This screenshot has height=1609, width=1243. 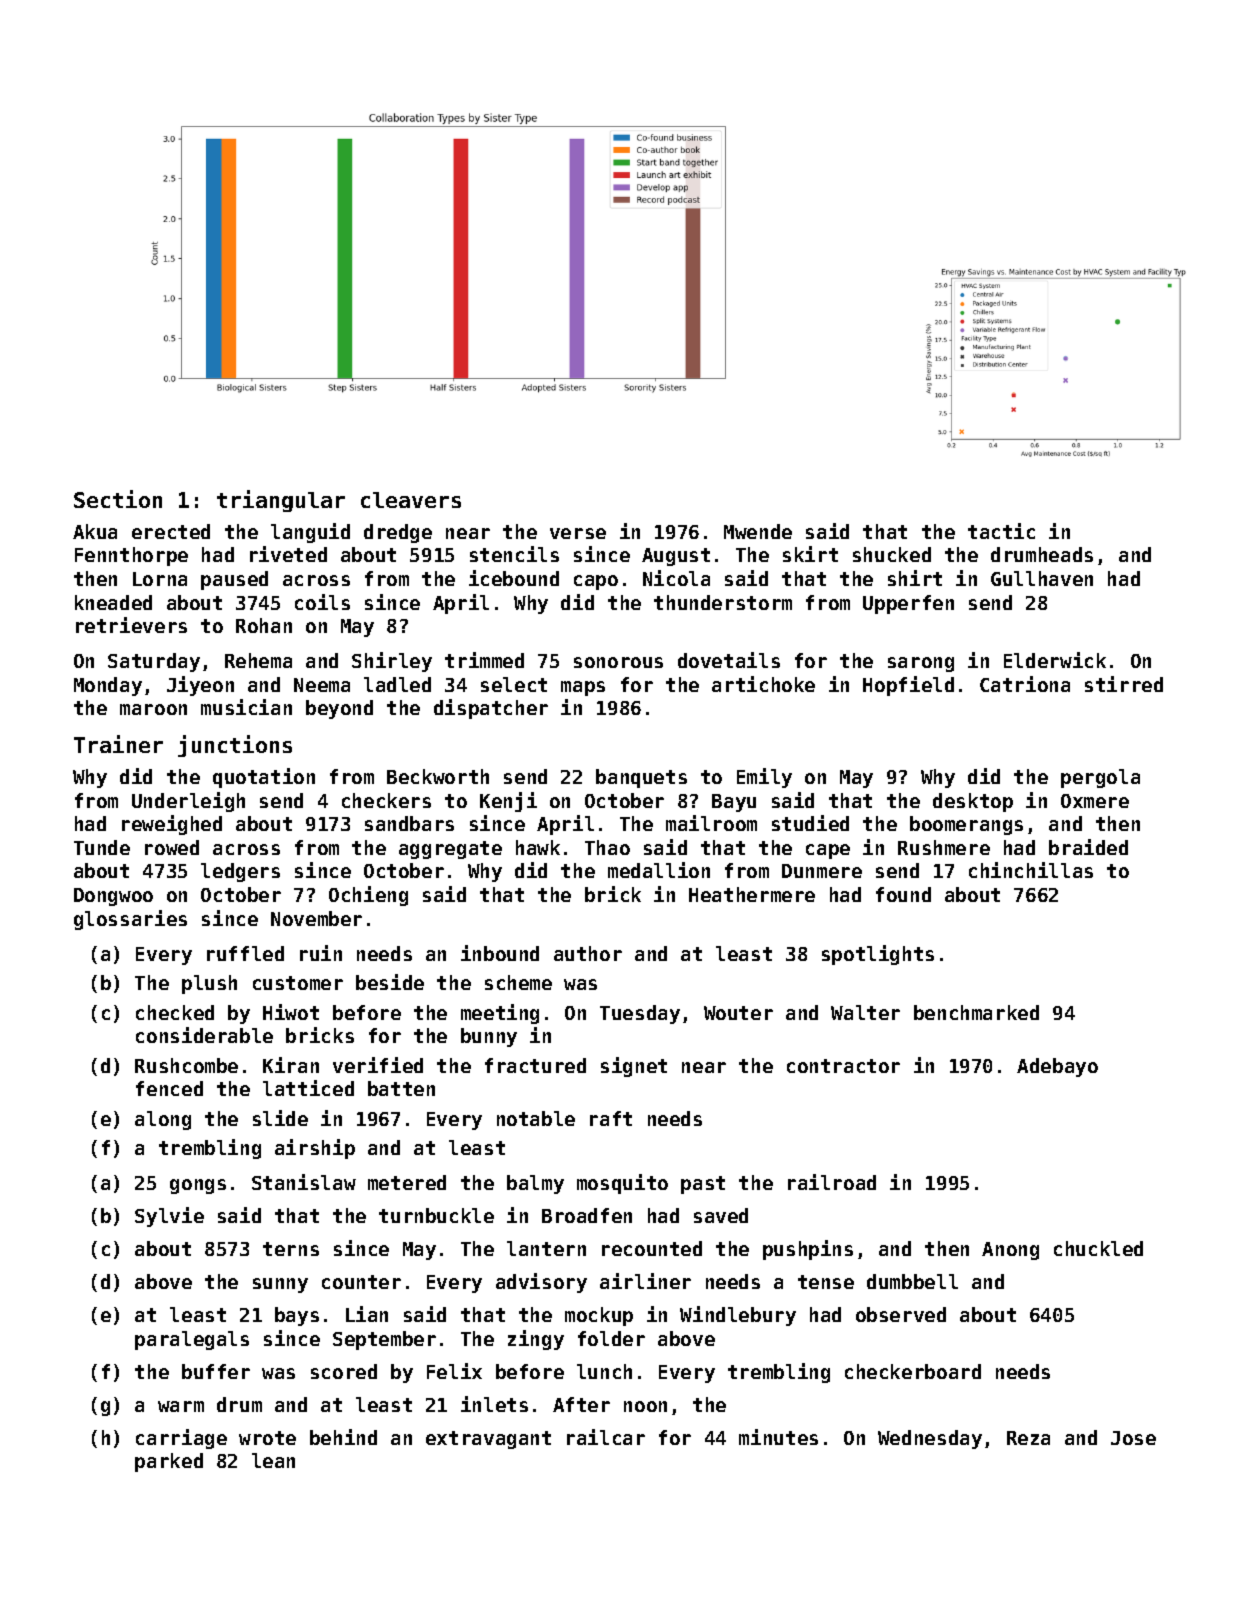 What do you see at coordinates (822, 871) in the screenshot?
I see `Dunmere` at bounding box center [822, 871].
